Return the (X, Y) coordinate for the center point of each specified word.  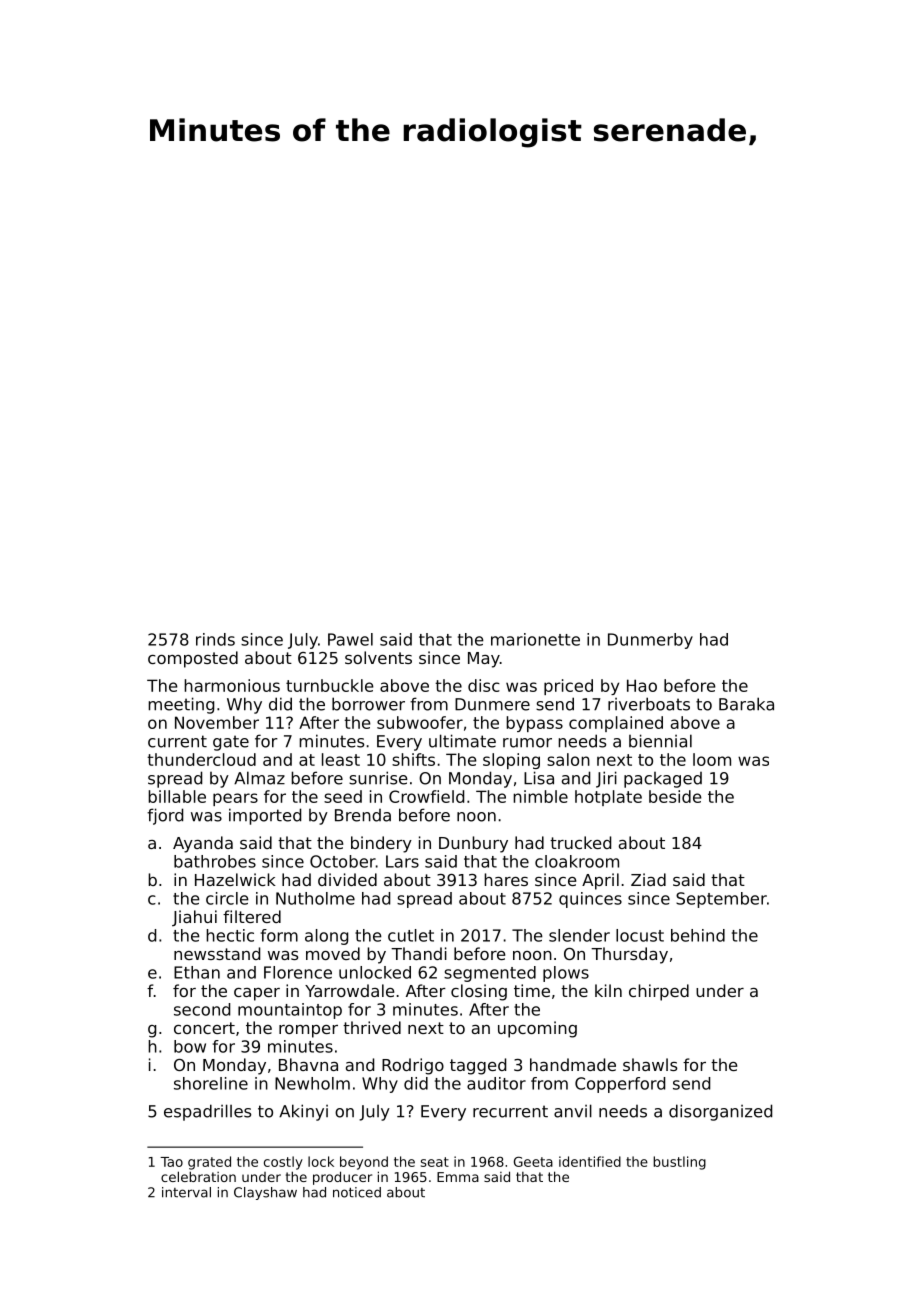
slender (579, 935)
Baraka (746, 704)
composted (193, 659)
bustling (679, 1163)
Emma (458, 1177)
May (484, 660)
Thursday (629, 955)
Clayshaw (265, 1193)
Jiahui (194, 918)
